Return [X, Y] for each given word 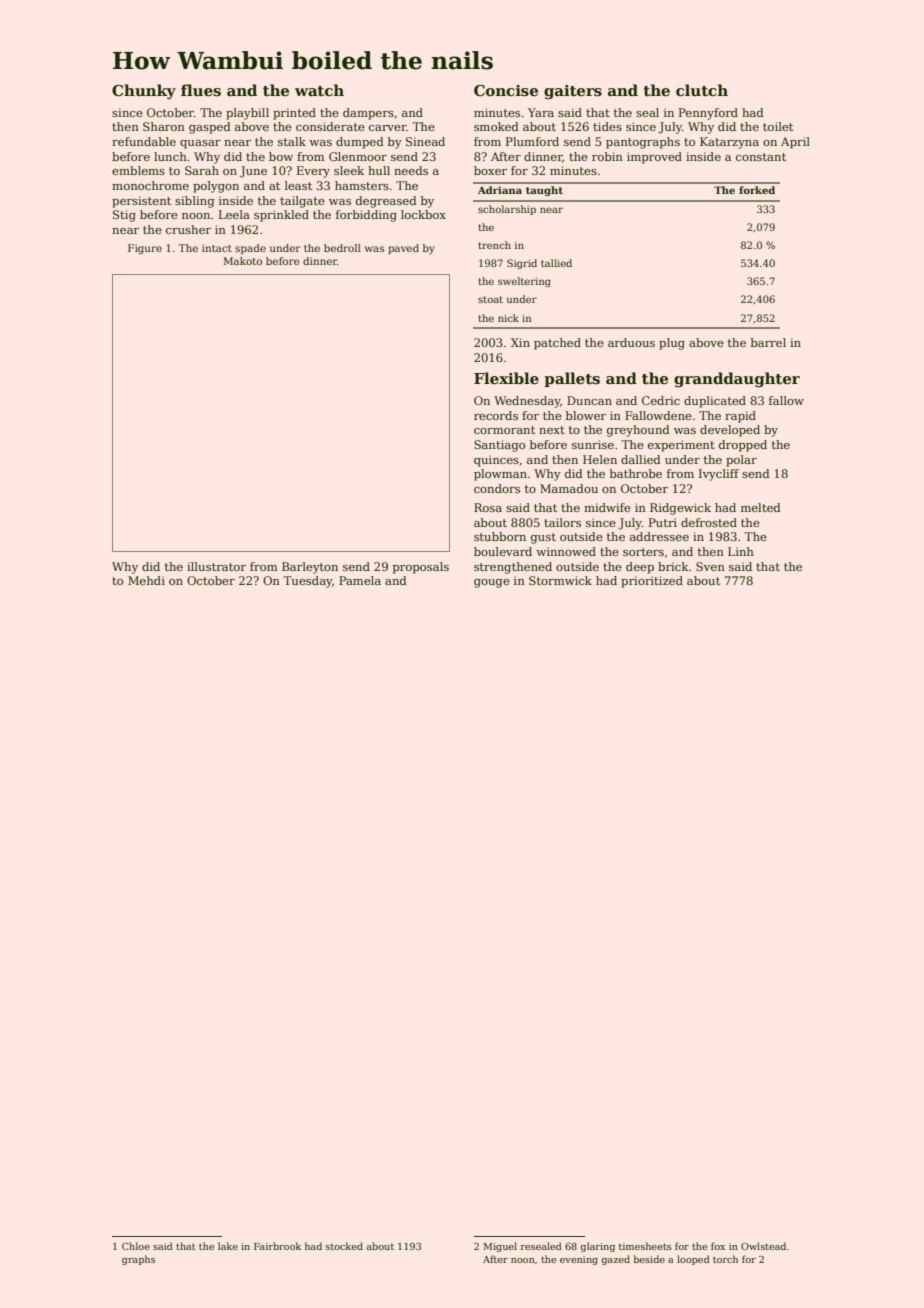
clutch [702, 90]
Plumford [532, 141]
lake [228, 1246]
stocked [344, 1246]
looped [693, 1260]
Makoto [242, 261]
